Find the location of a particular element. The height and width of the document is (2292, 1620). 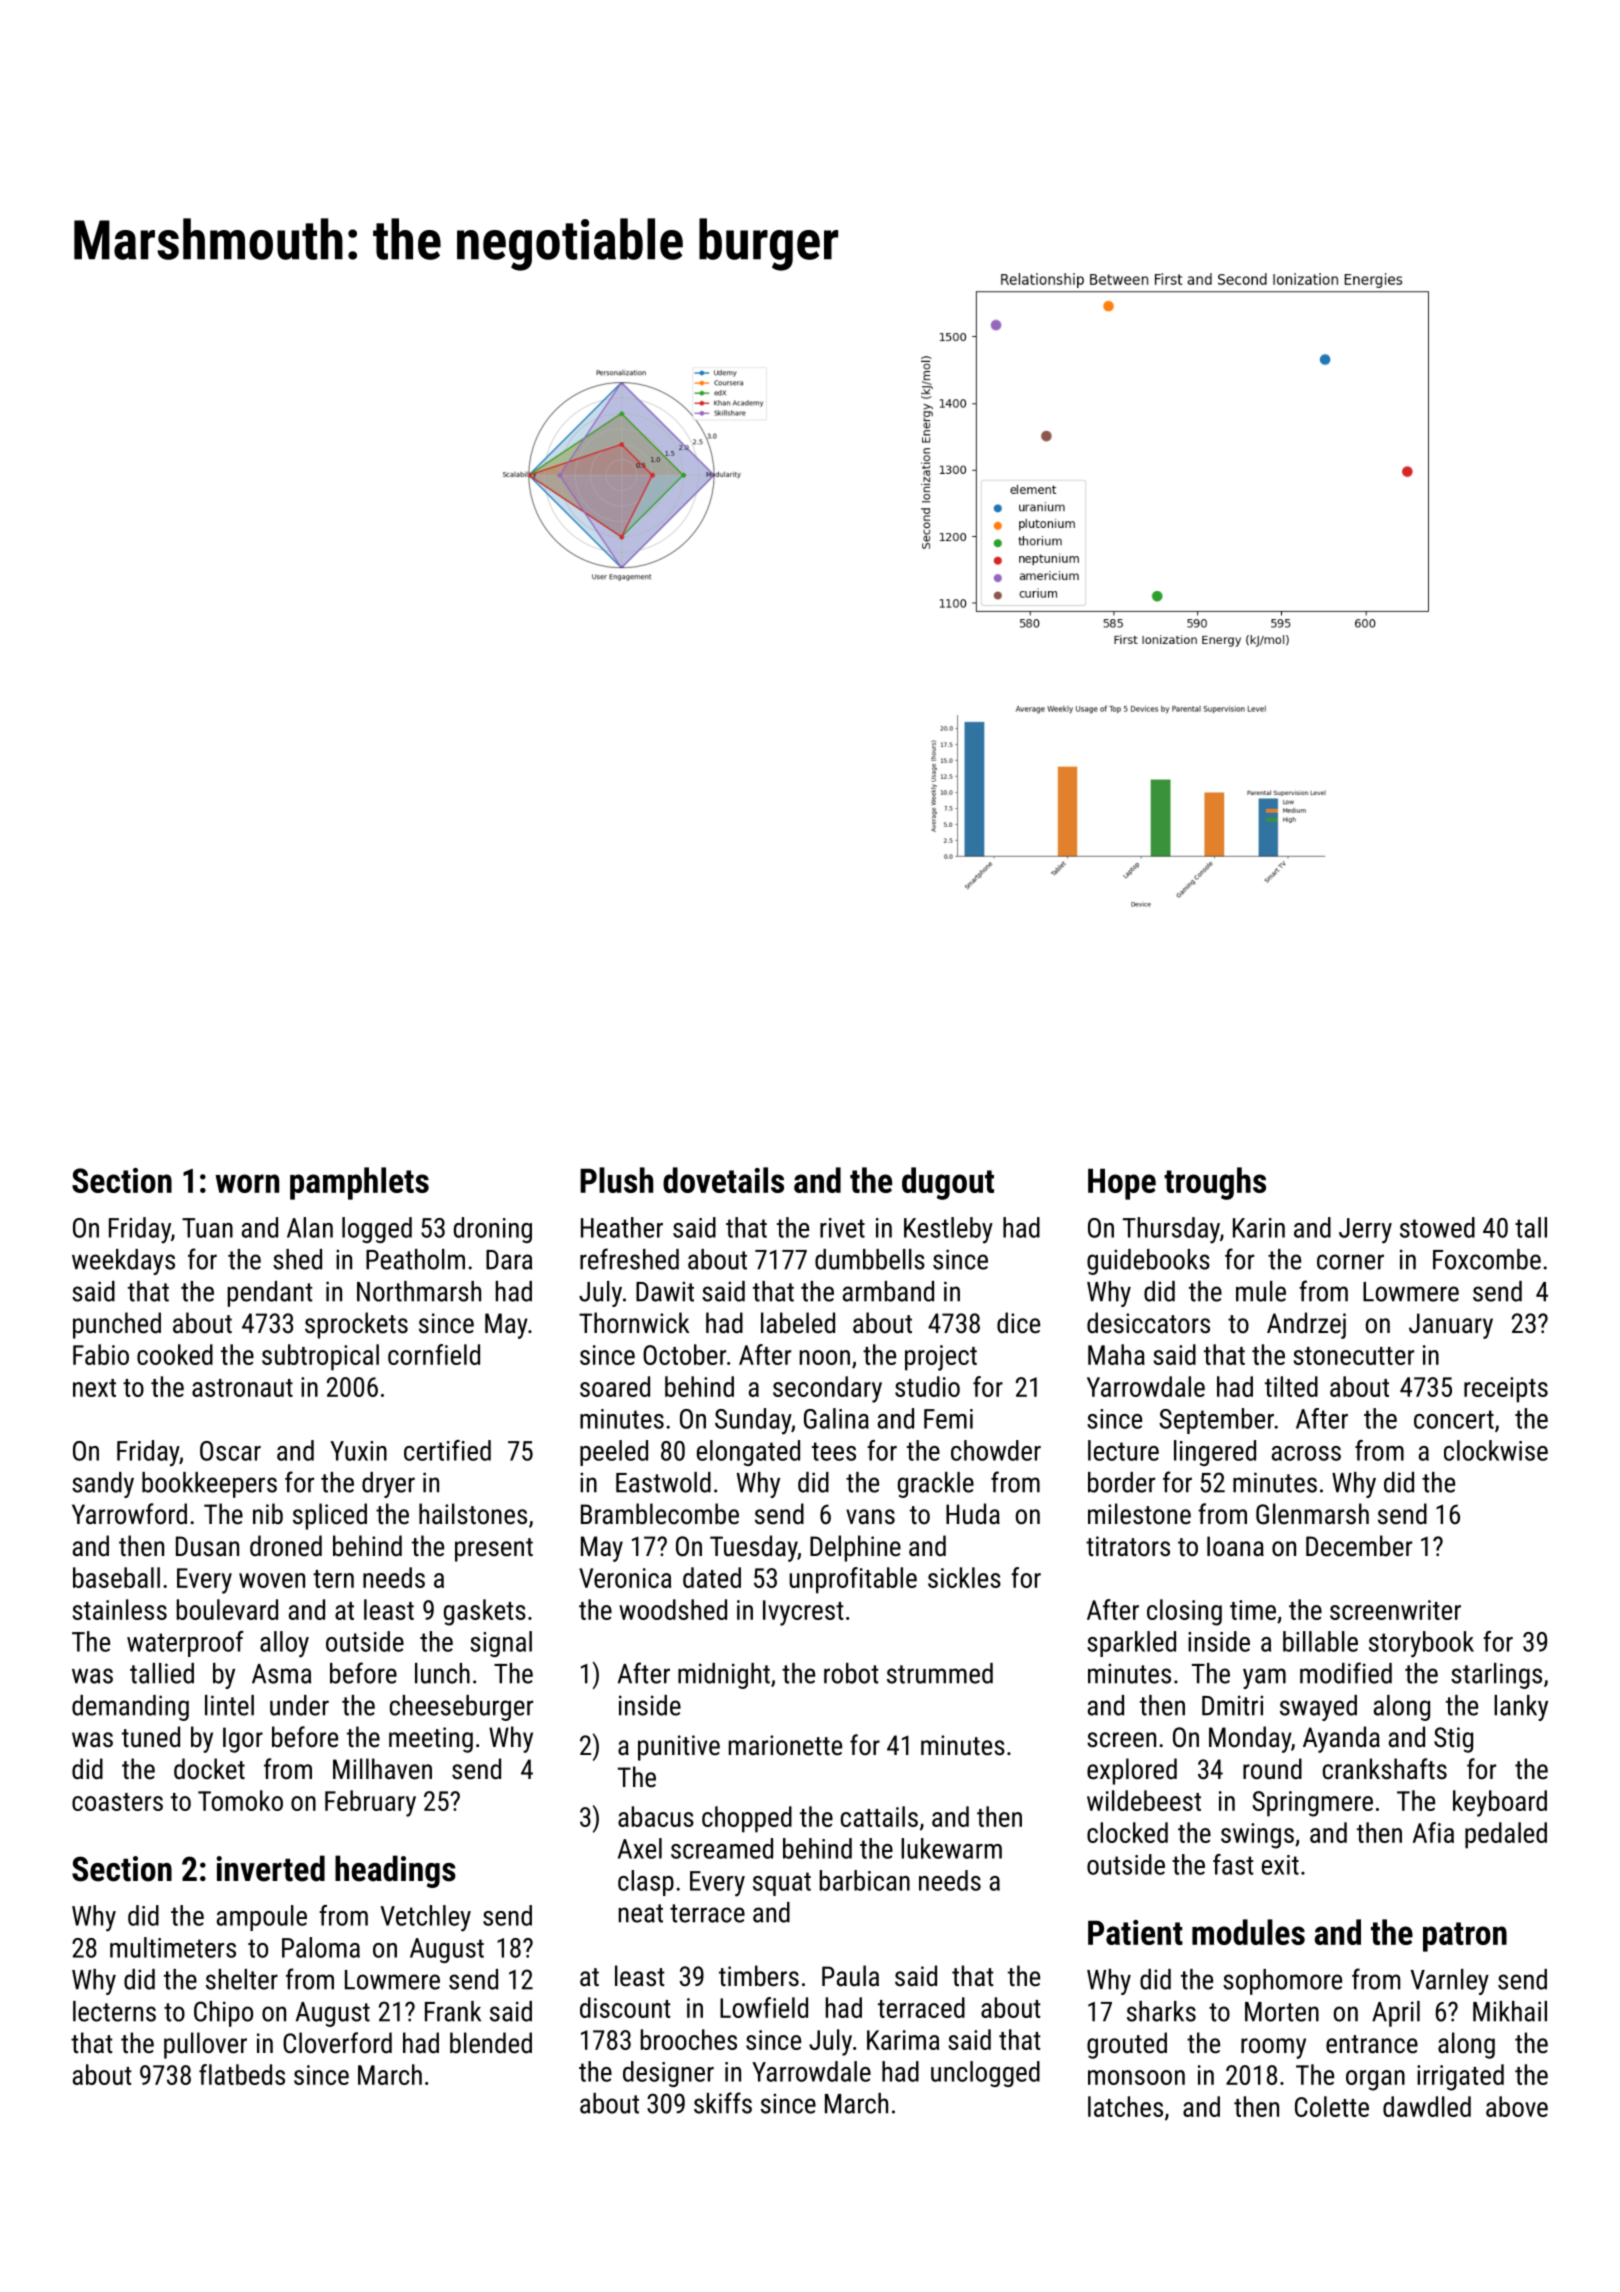

dugout is located at coordinates (948, 1183).
